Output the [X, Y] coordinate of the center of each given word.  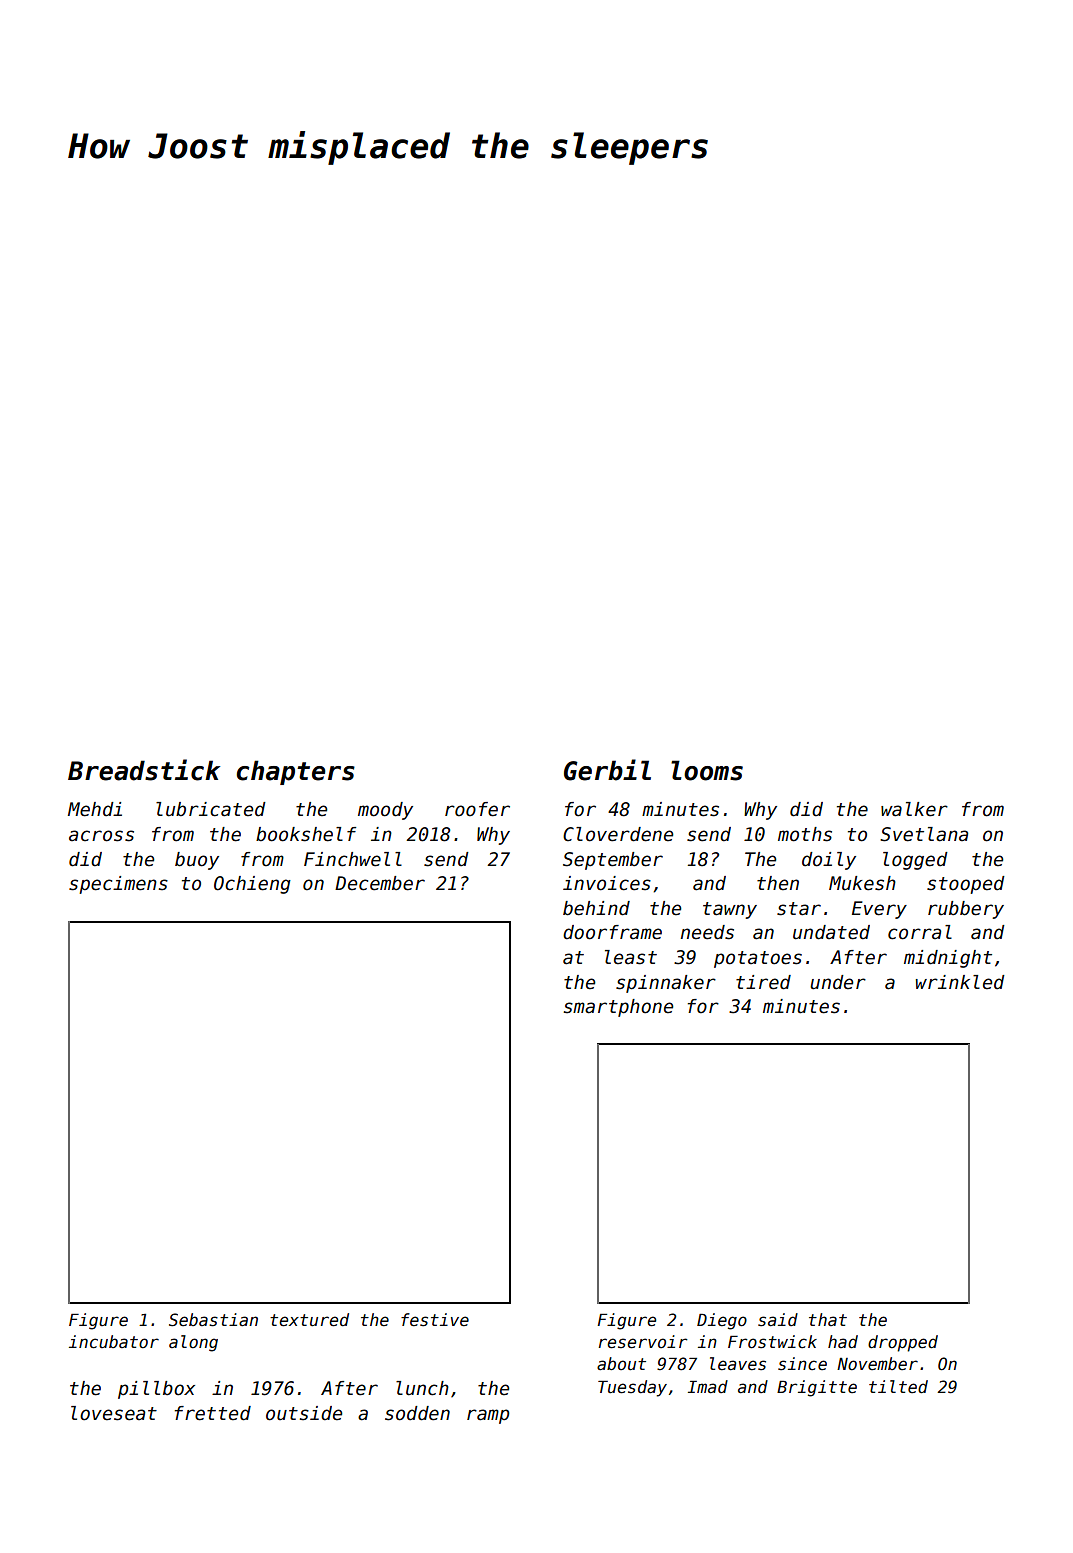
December [380, 883]
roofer [477, 809]
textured [309, 1320]
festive [435, 1320]
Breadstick [144, 770]
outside [304, 1413]
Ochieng [252, 885]
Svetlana [924, 834]
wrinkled [960, 982]
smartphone [618, 1008]
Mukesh [862, 883]
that [828, 1319]
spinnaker [666, 984]
